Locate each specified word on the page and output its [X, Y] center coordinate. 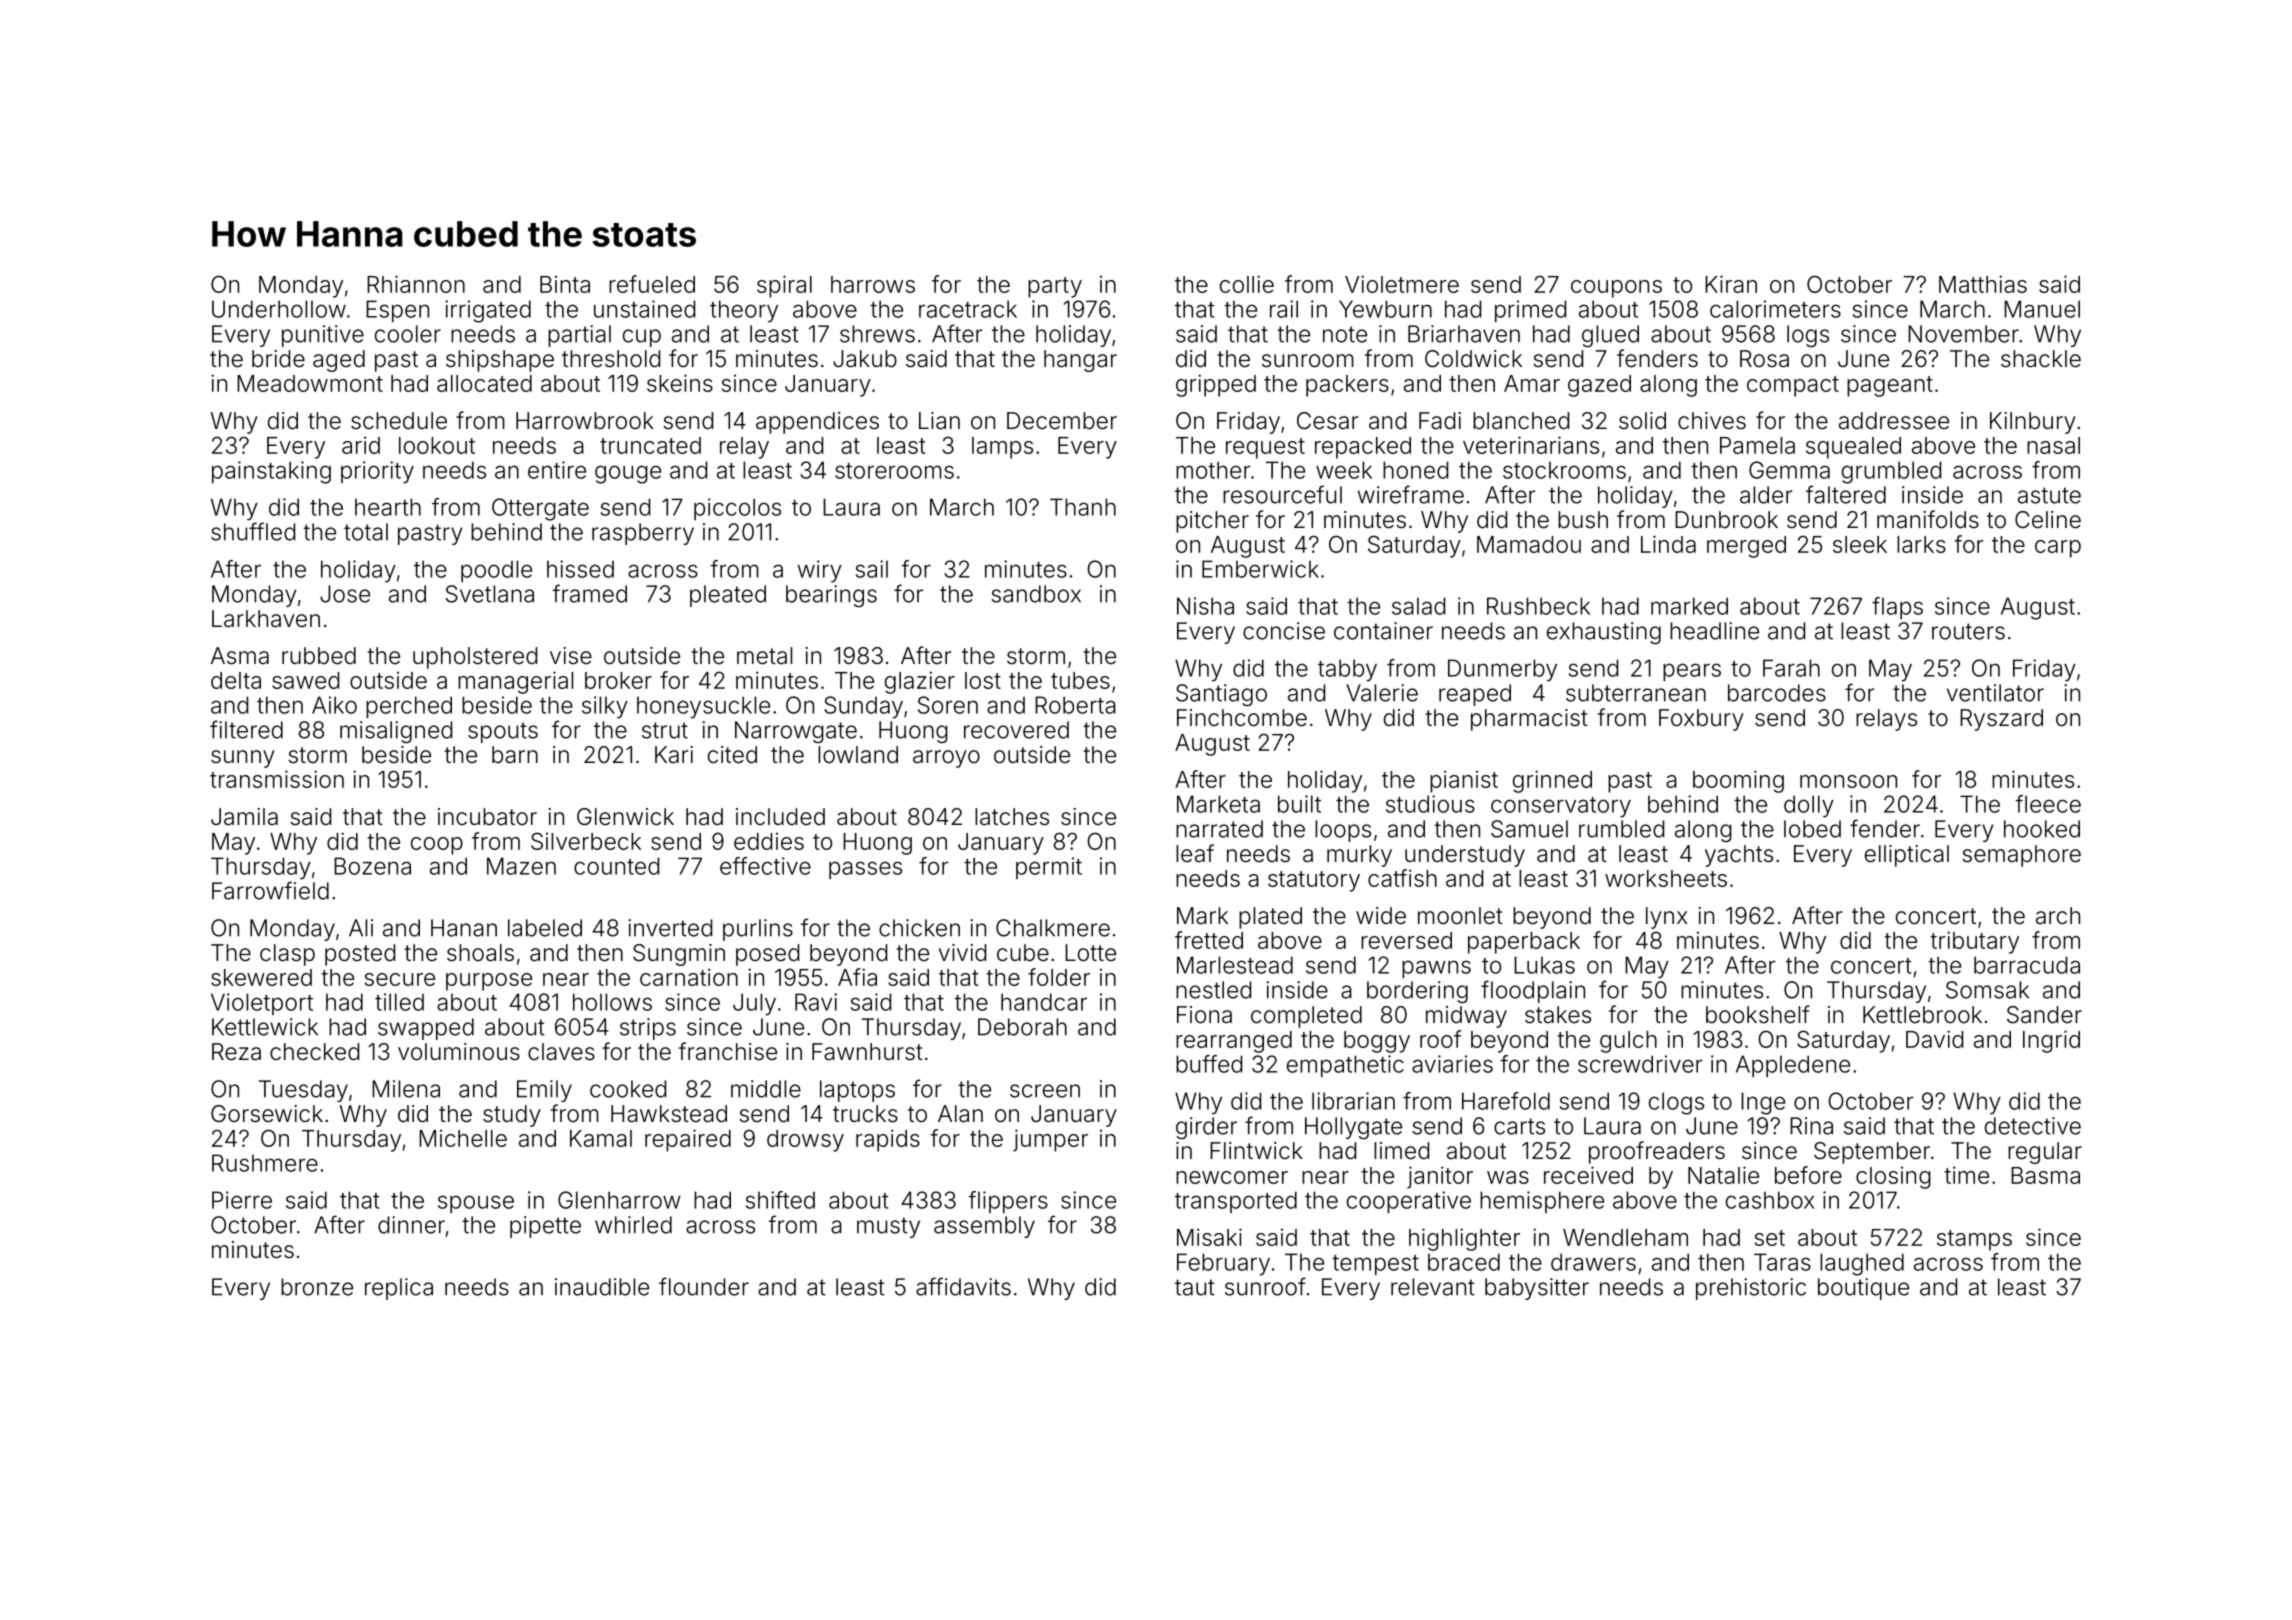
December [1062, 421]
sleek [1860, 544]
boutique [1863, 1289]
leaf [1195, 853]
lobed [1812, 829]
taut [1195, 1287]
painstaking [271, 472]
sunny [243, 759]
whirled [633, 1225]
